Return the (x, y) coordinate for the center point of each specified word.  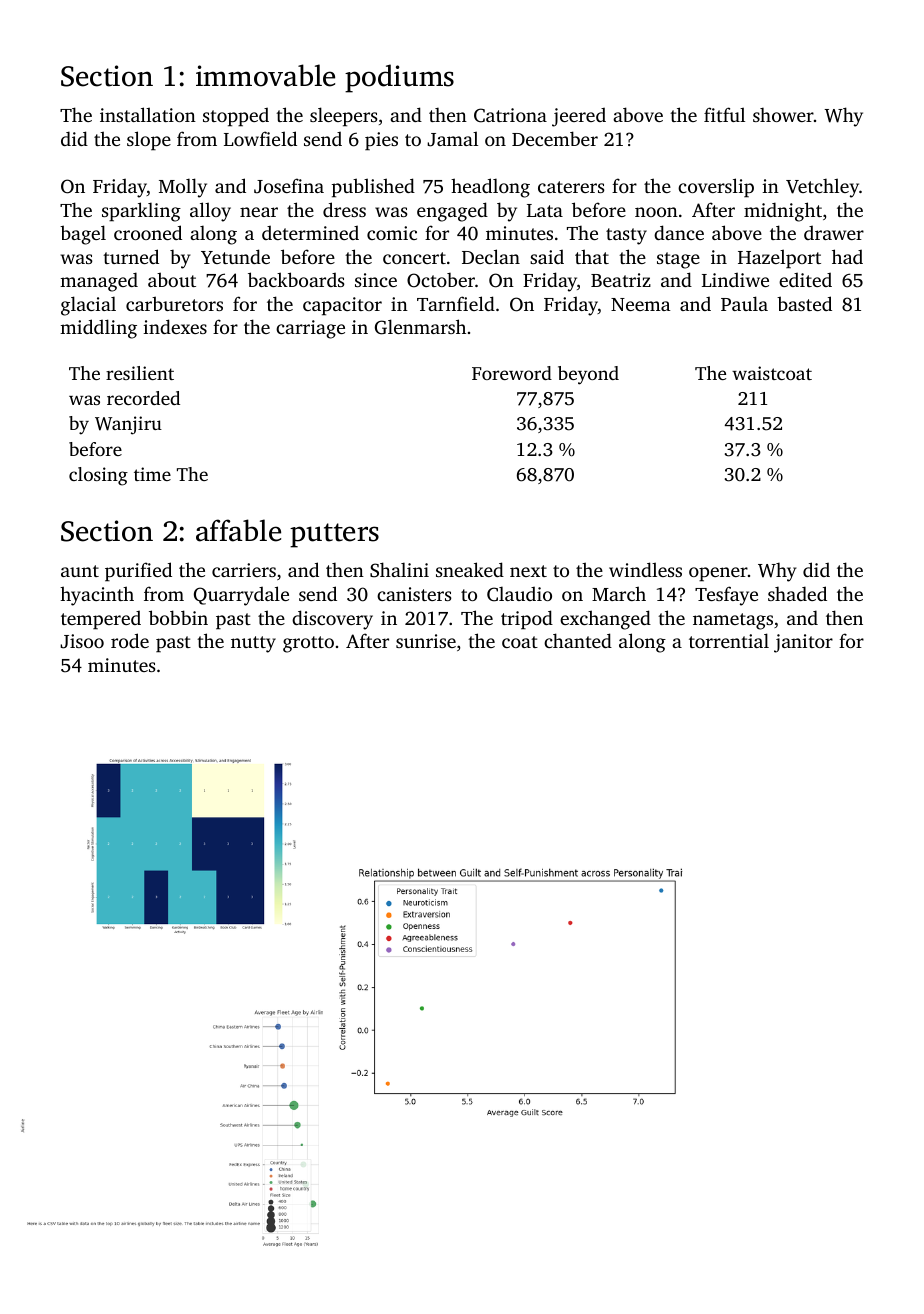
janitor (803, 643)
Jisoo (82, 641)
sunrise (426, 641)
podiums (399, 78)
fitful (724, 114)
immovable (265, 75)
